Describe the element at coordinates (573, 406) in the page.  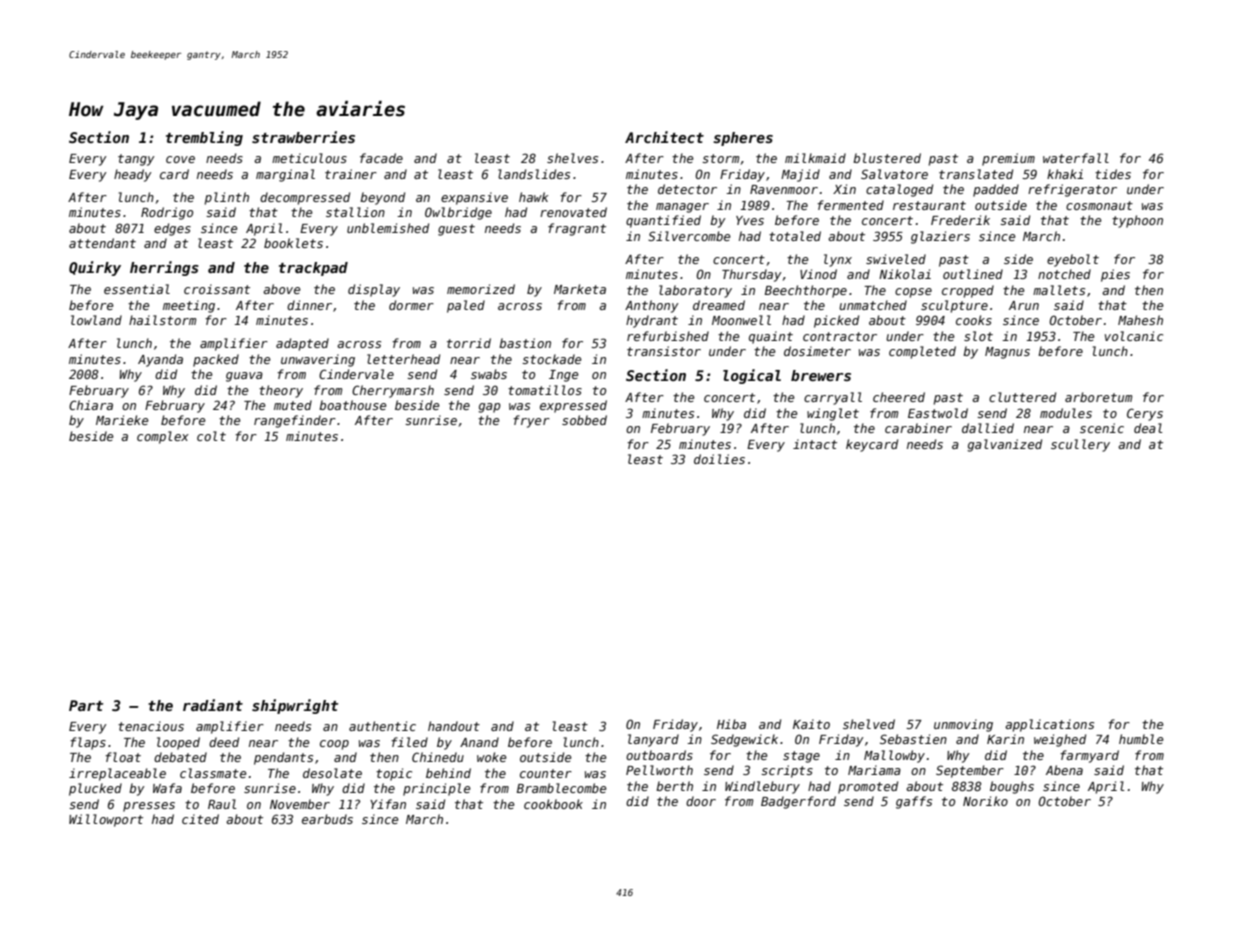
I see `expressed` at that location.
